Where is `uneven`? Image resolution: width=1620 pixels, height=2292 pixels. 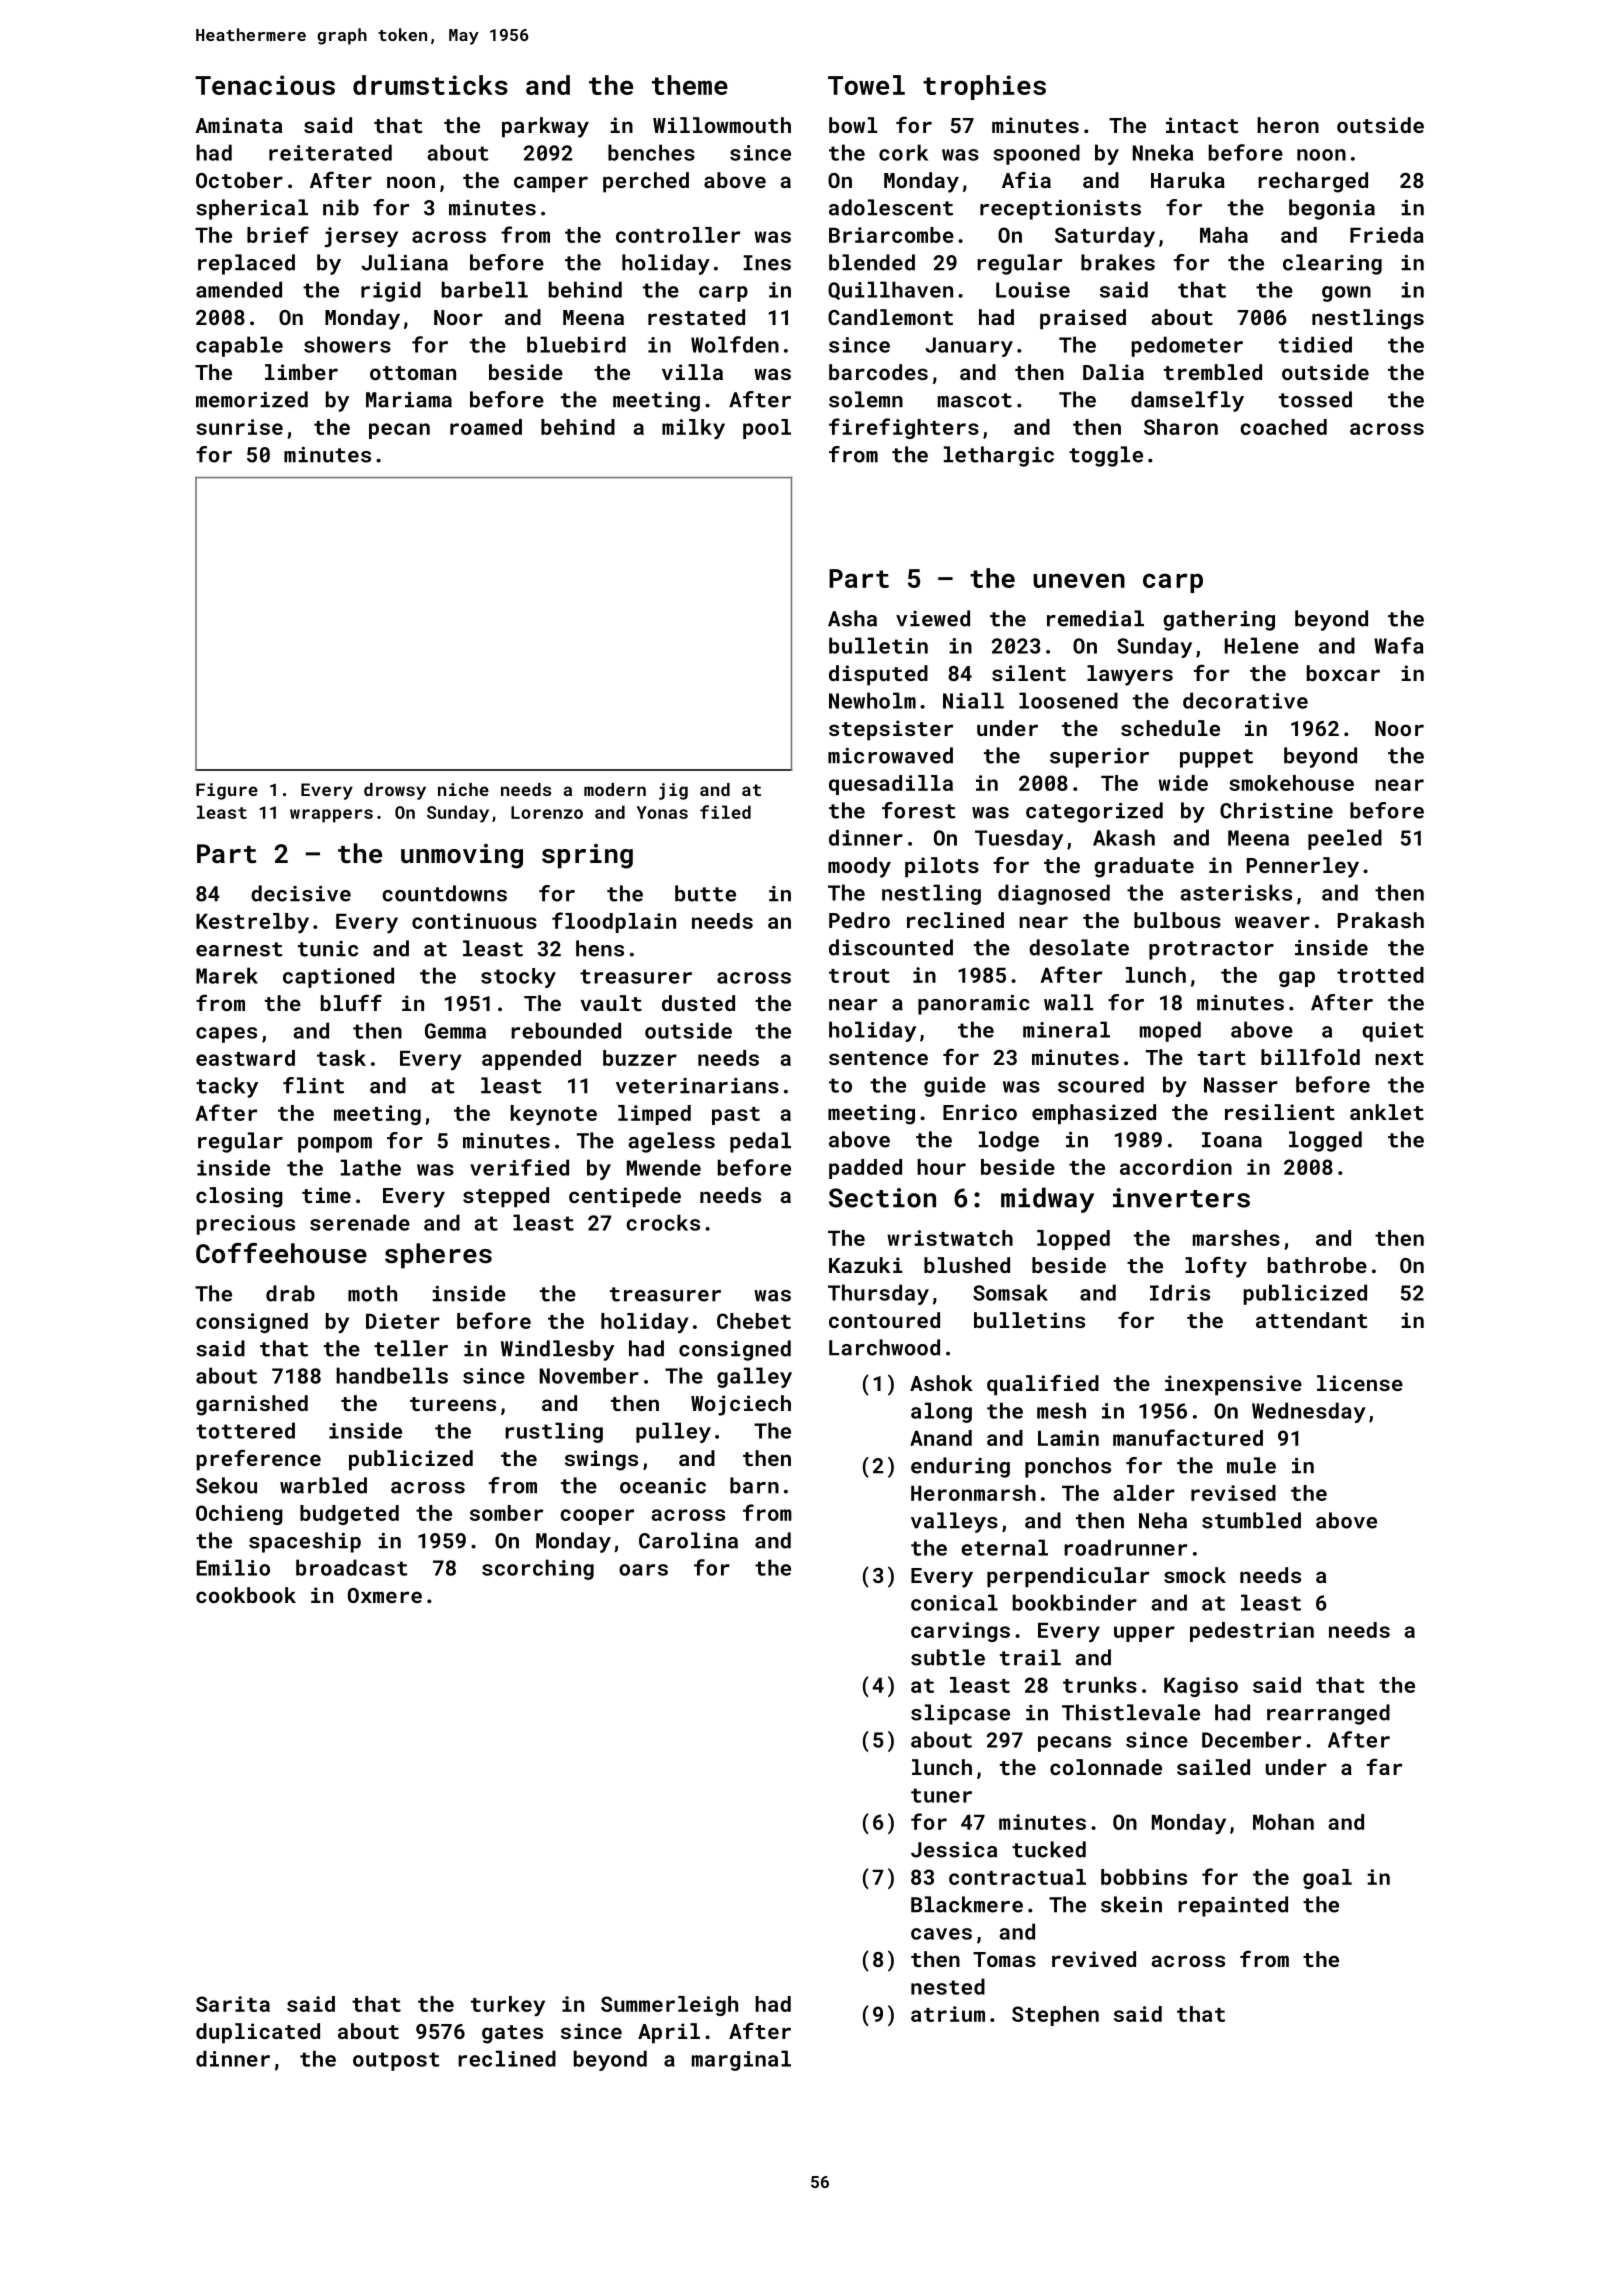 uneven is located at coordinates (1079, 580).
